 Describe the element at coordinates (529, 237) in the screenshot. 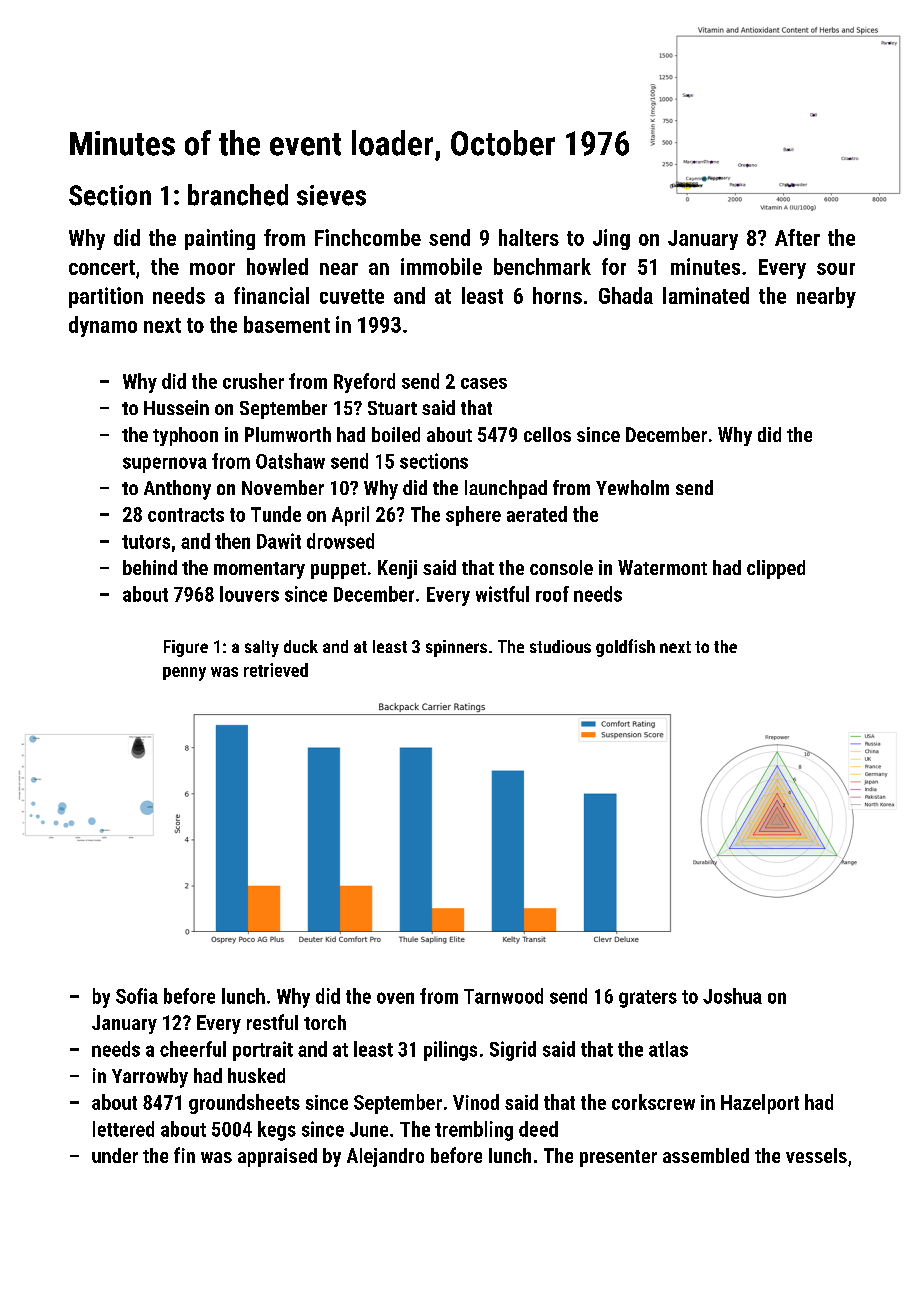

I see `halters` at that location.
